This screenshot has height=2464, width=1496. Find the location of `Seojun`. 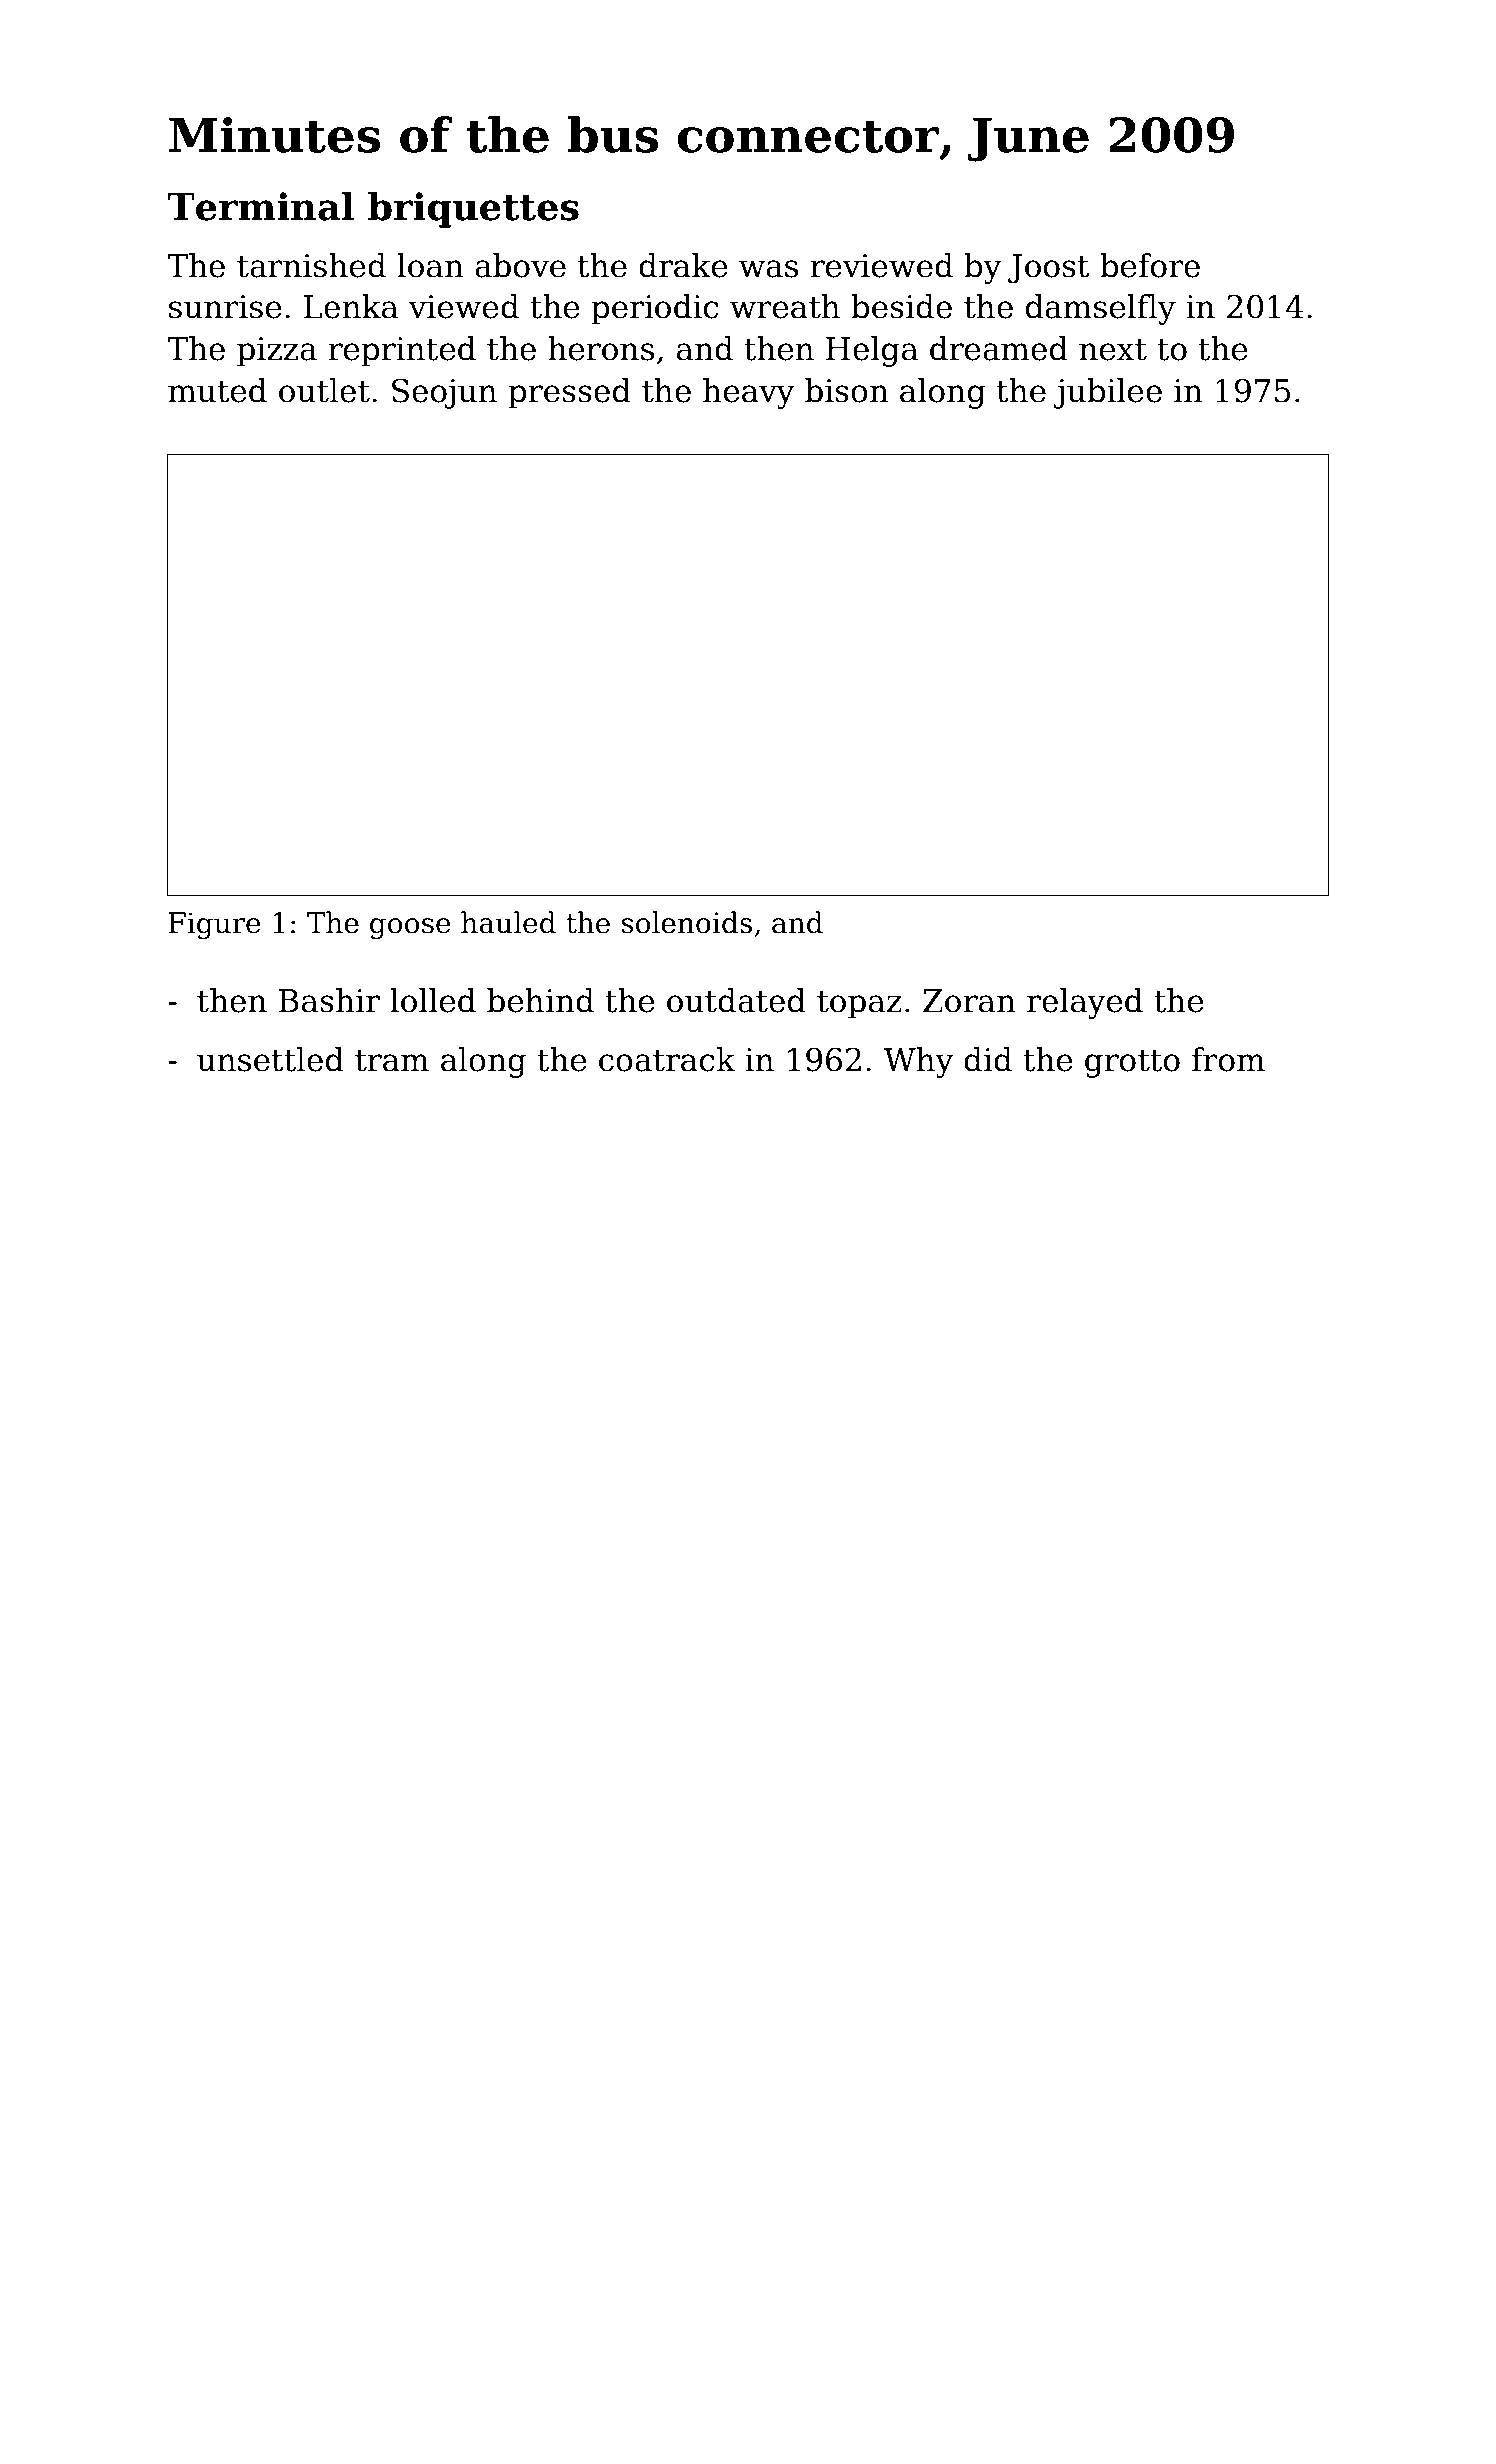

Seojun is located at coordinates (444, 393).
